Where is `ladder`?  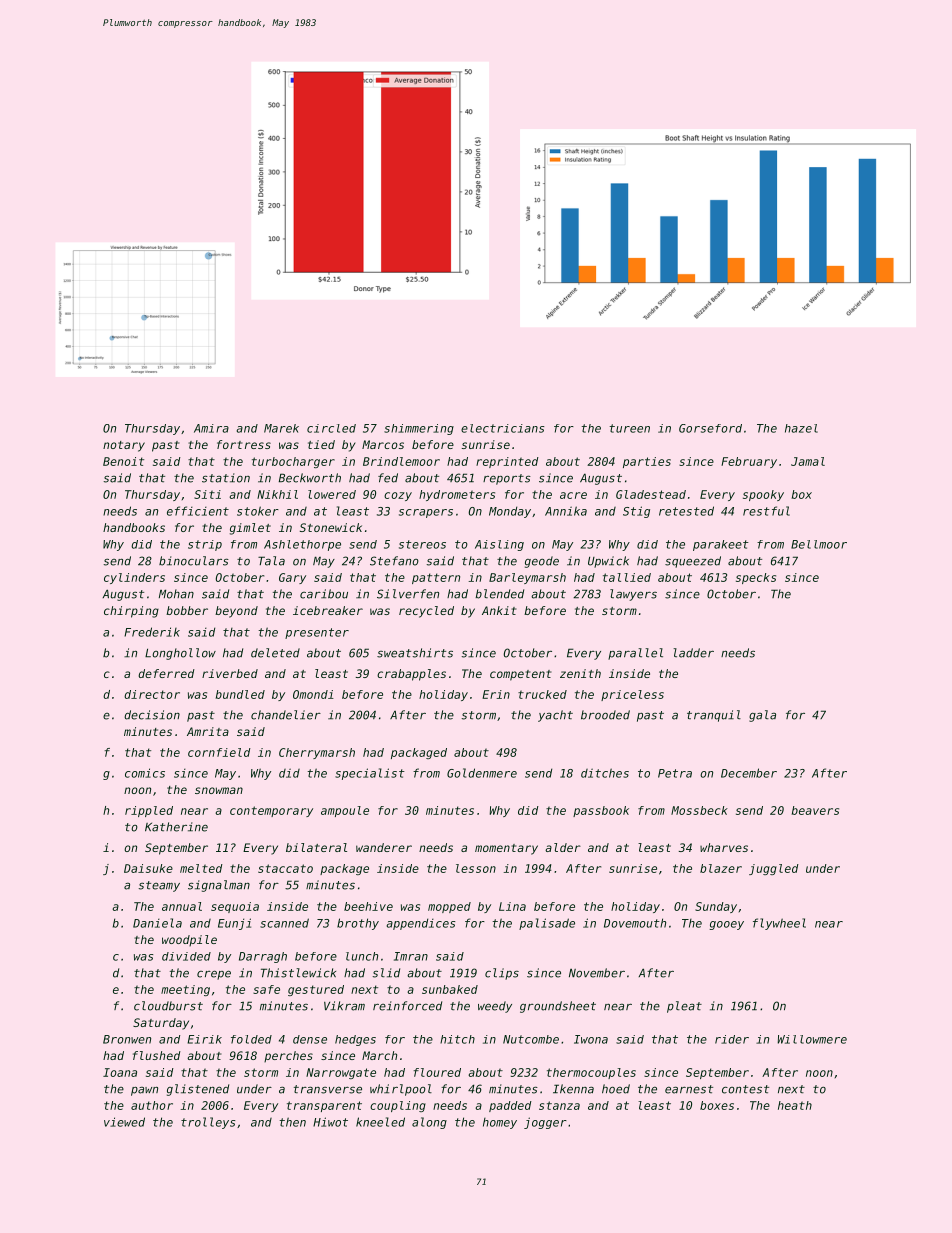
ladder is located at coordinates (693, 653).
